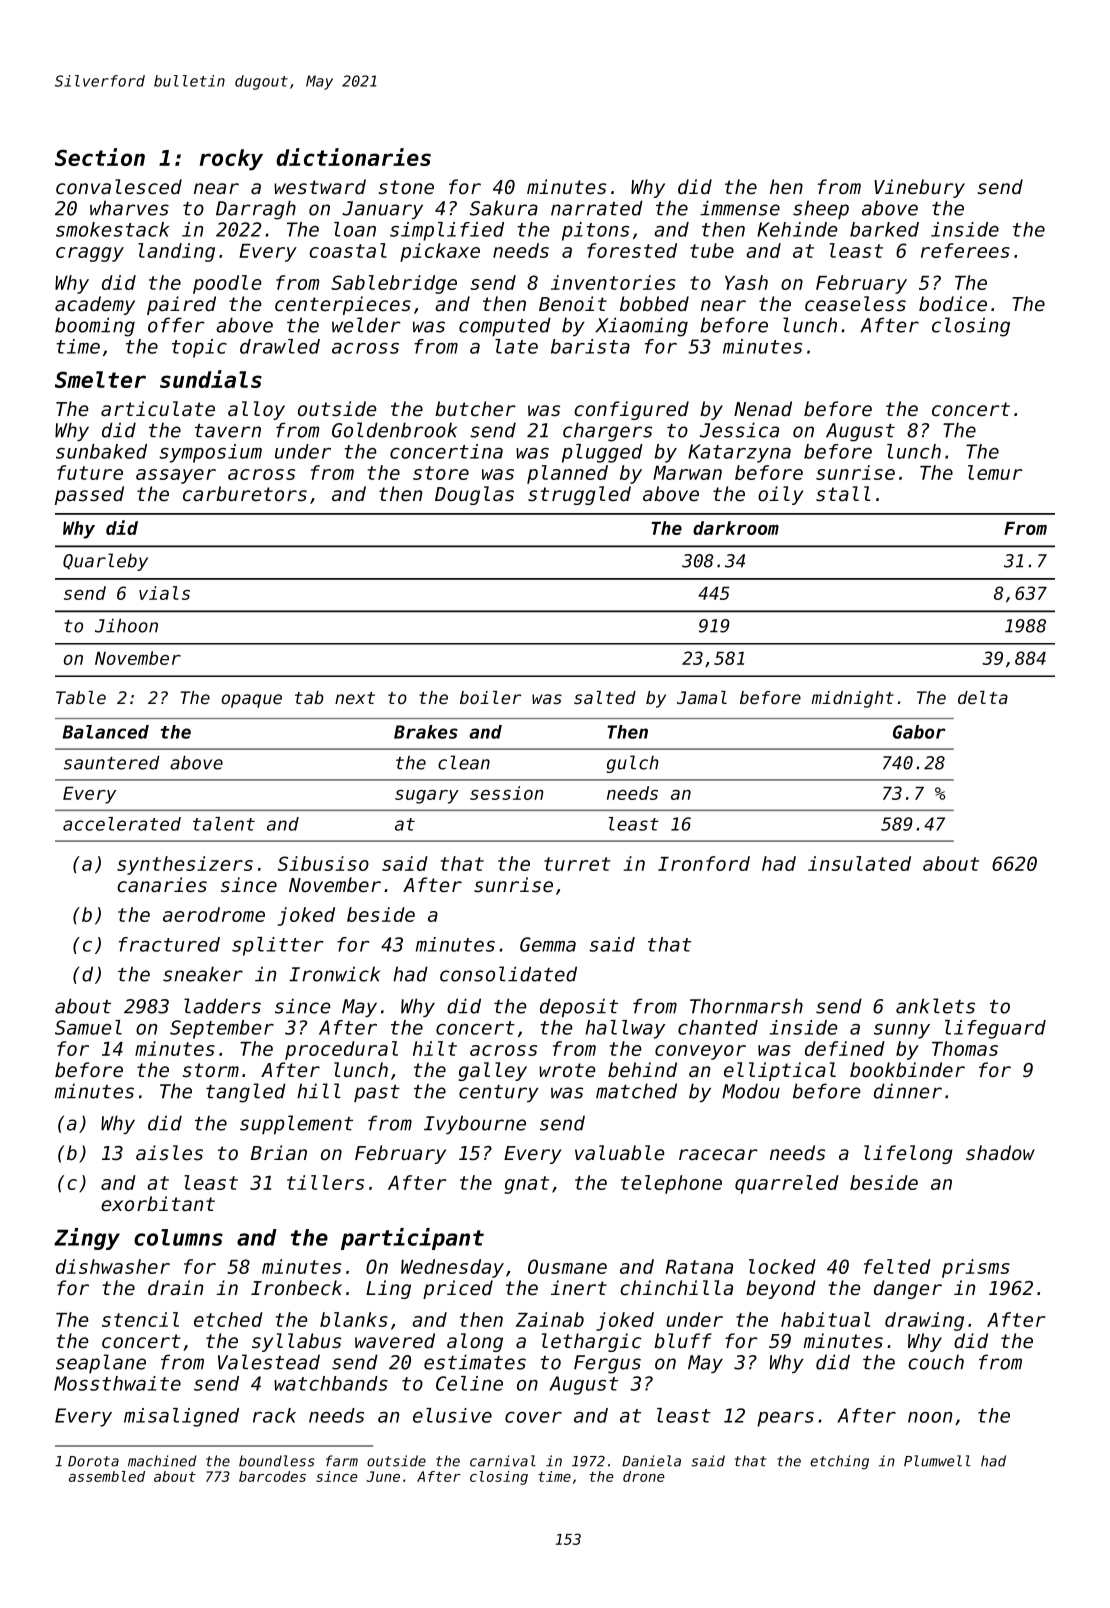 This page has width=1110, height=1608. Describe the element at coordinates (280, 346) in the page. I see `drawled` at that location.
